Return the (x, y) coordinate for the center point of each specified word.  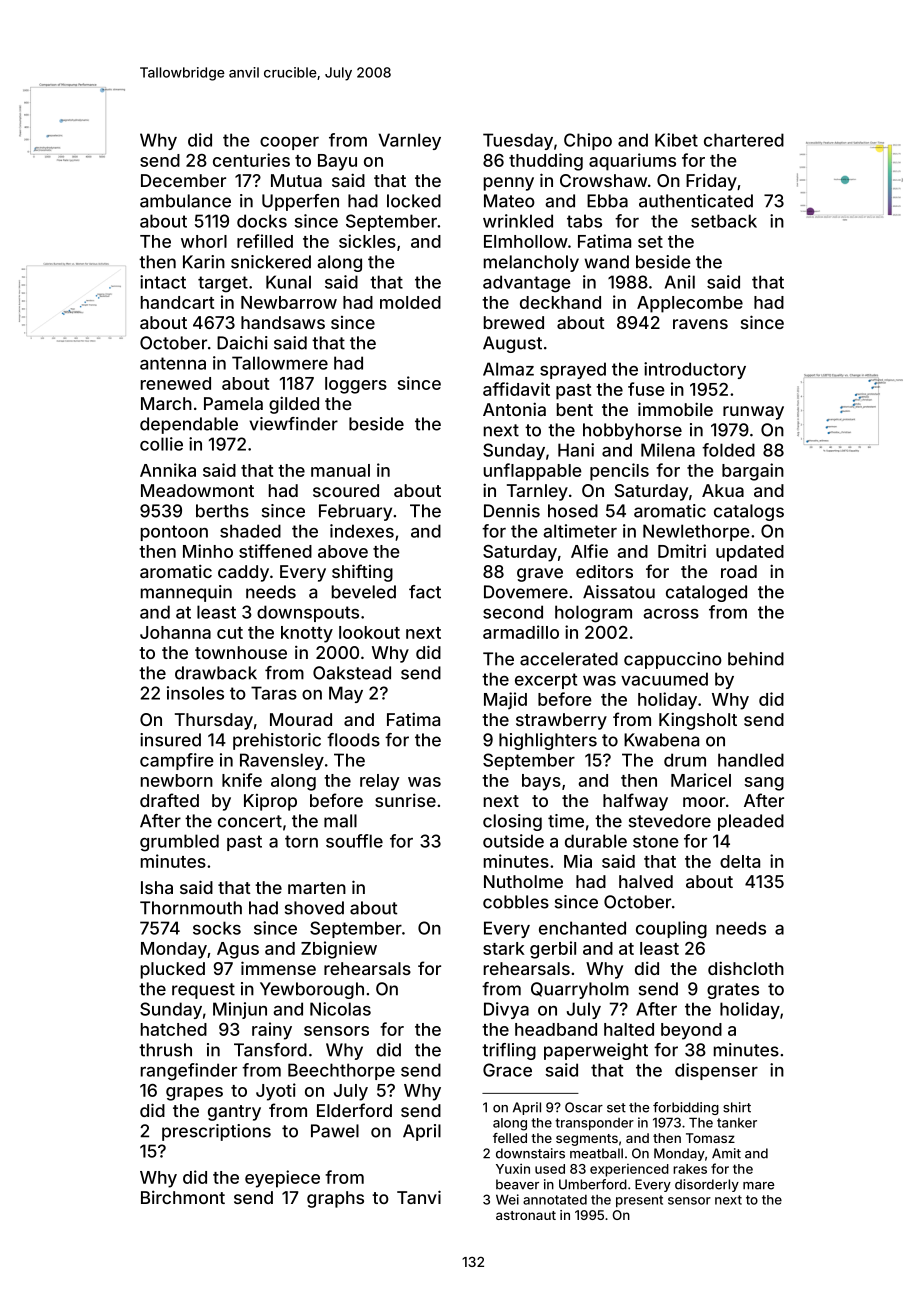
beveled (364, 592)
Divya (506, 1010)
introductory (695, 370)
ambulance (185, 201)
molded (410, 302)
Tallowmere (280, 363)
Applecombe (690, 304)
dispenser (716, 1071)
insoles (195, 693)
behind (756, 659)
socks (217, 928)
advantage (527, 284)
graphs (335, 1199)
